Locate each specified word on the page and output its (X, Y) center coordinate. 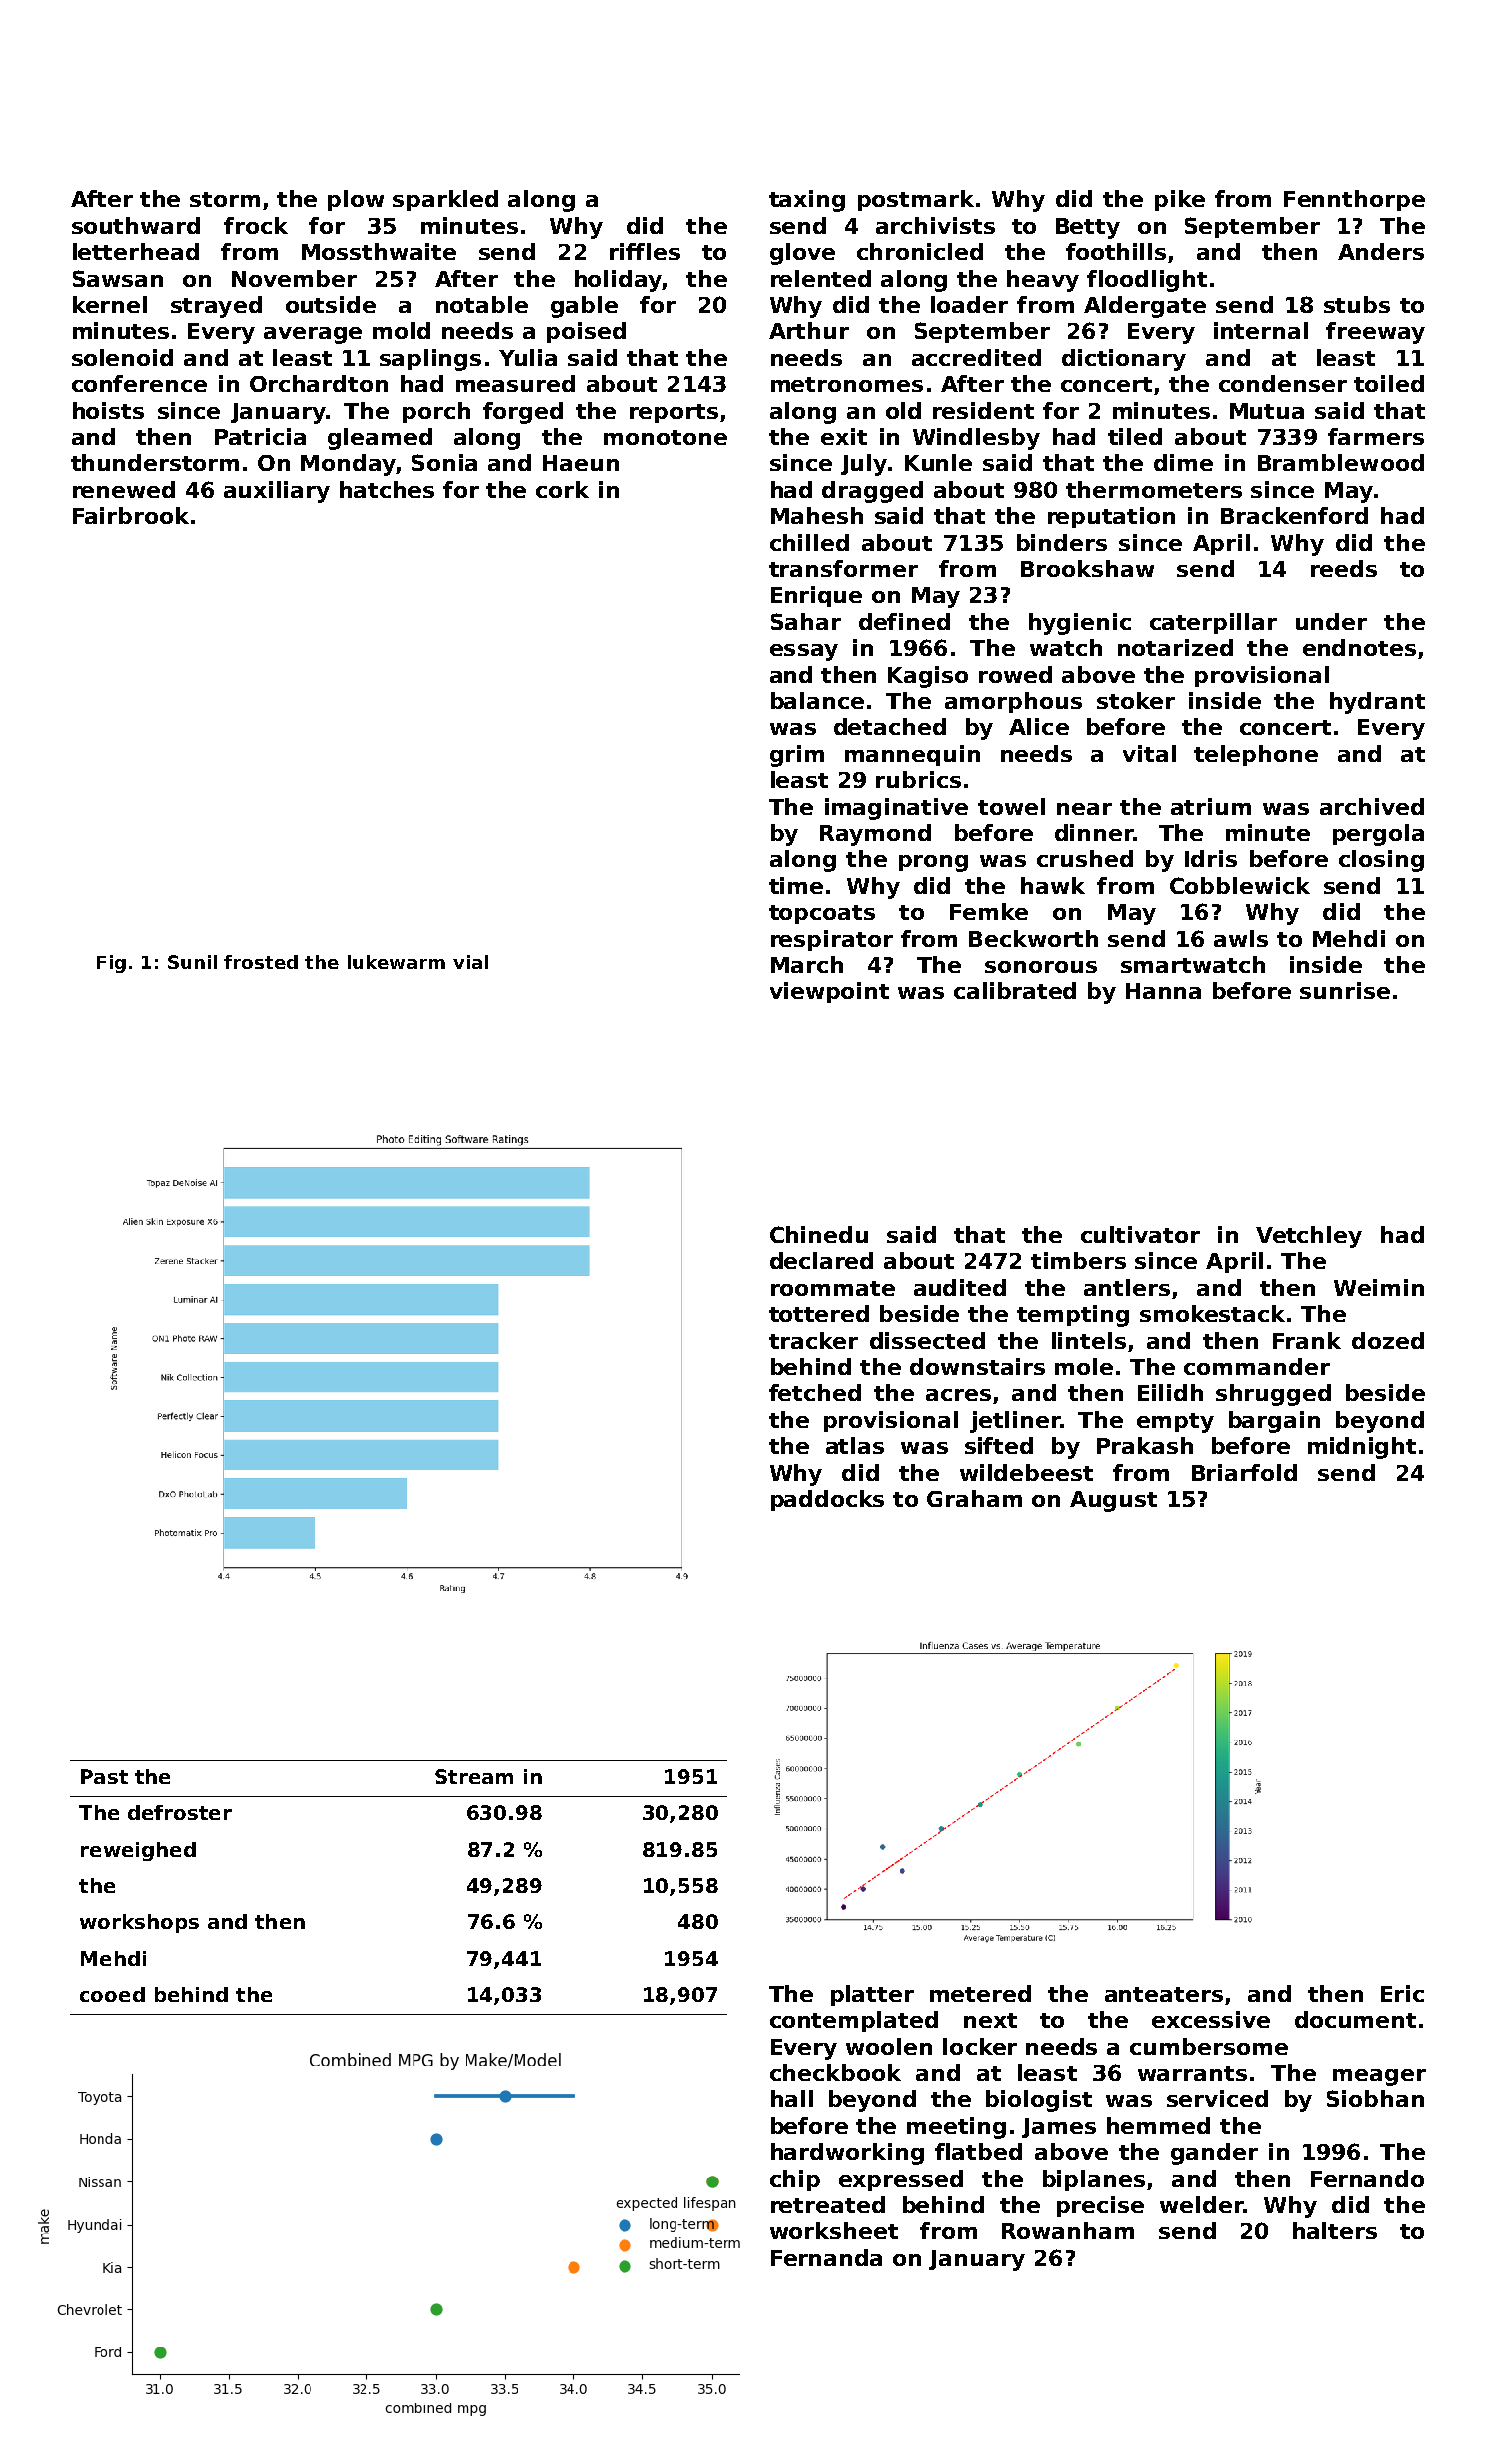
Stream (474, 1776)
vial (470, 962)
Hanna (1163, 991)
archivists (935, 225)
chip (795, 2180)
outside (331, 304)
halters (1335, 2230)
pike (1180, 200)
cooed (112, 1994)
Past (104, 1776)
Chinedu (819, 1234)
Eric (1402, 1993)
